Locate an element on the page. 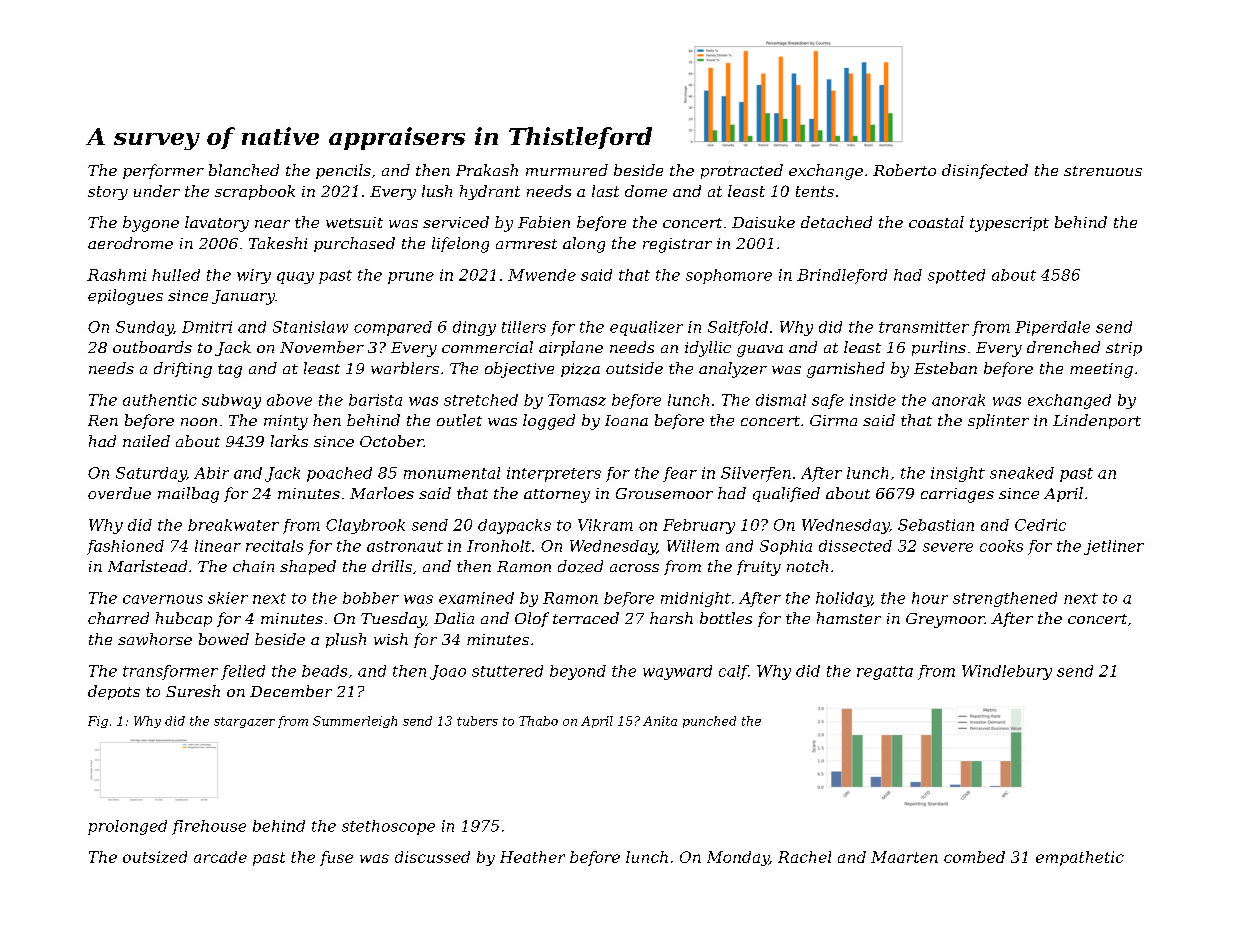 This document has height=952, width=1233. objective is located at coordinates (519, 370).
